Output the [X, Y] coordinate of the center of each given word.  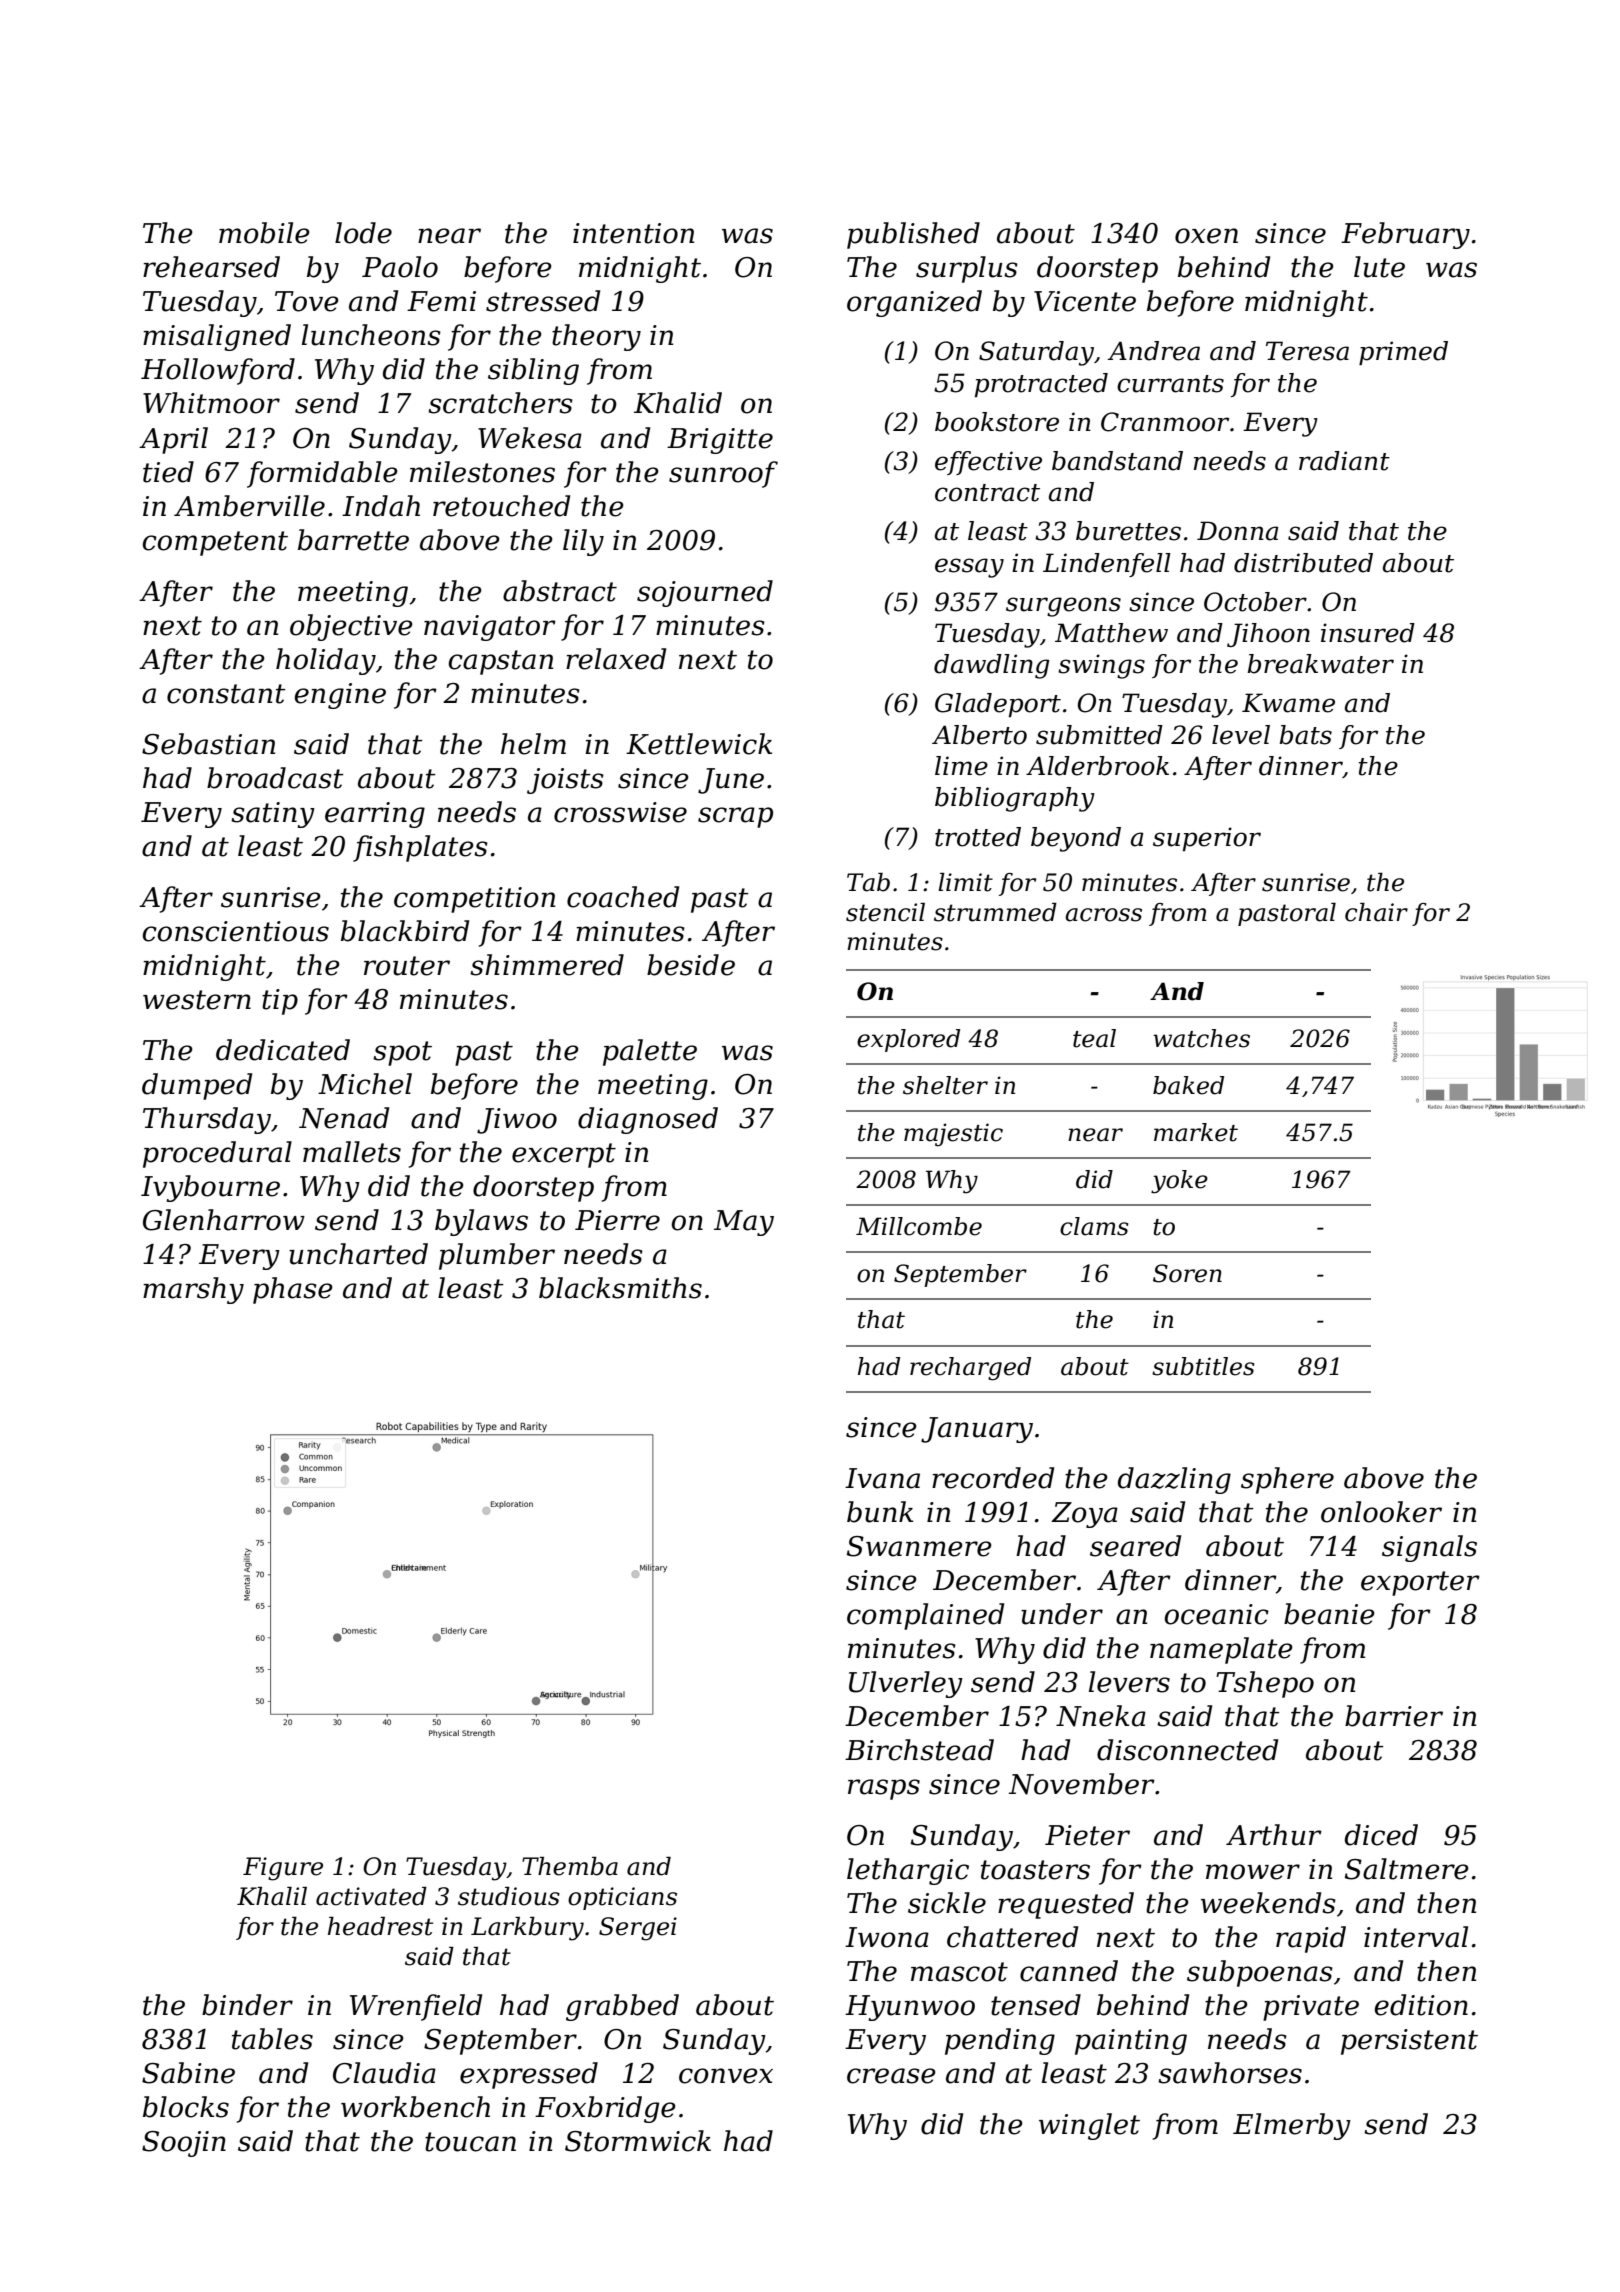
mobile [264, 233]
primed [1403, 353]
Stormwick [638, 2141]
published [913, 235]
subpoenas [1260, 1973]
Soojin [184, 2144]
